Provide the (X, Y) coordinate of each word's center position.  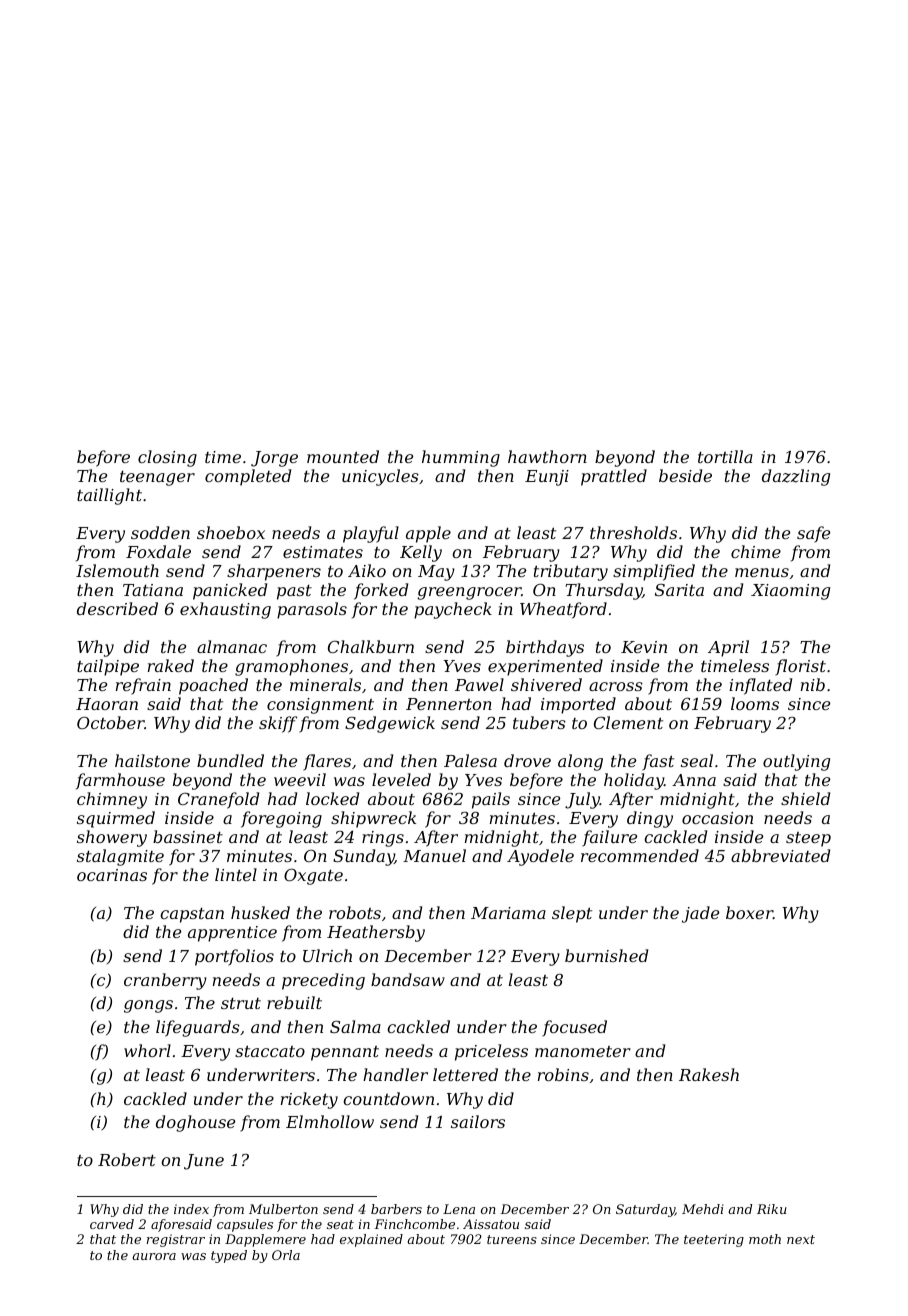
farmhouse (120, 781)
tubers (539, 722)
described (117, 608)
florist (800, 667)
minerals (325, 684)
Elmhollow (330, 1121)
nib (813, 684)
